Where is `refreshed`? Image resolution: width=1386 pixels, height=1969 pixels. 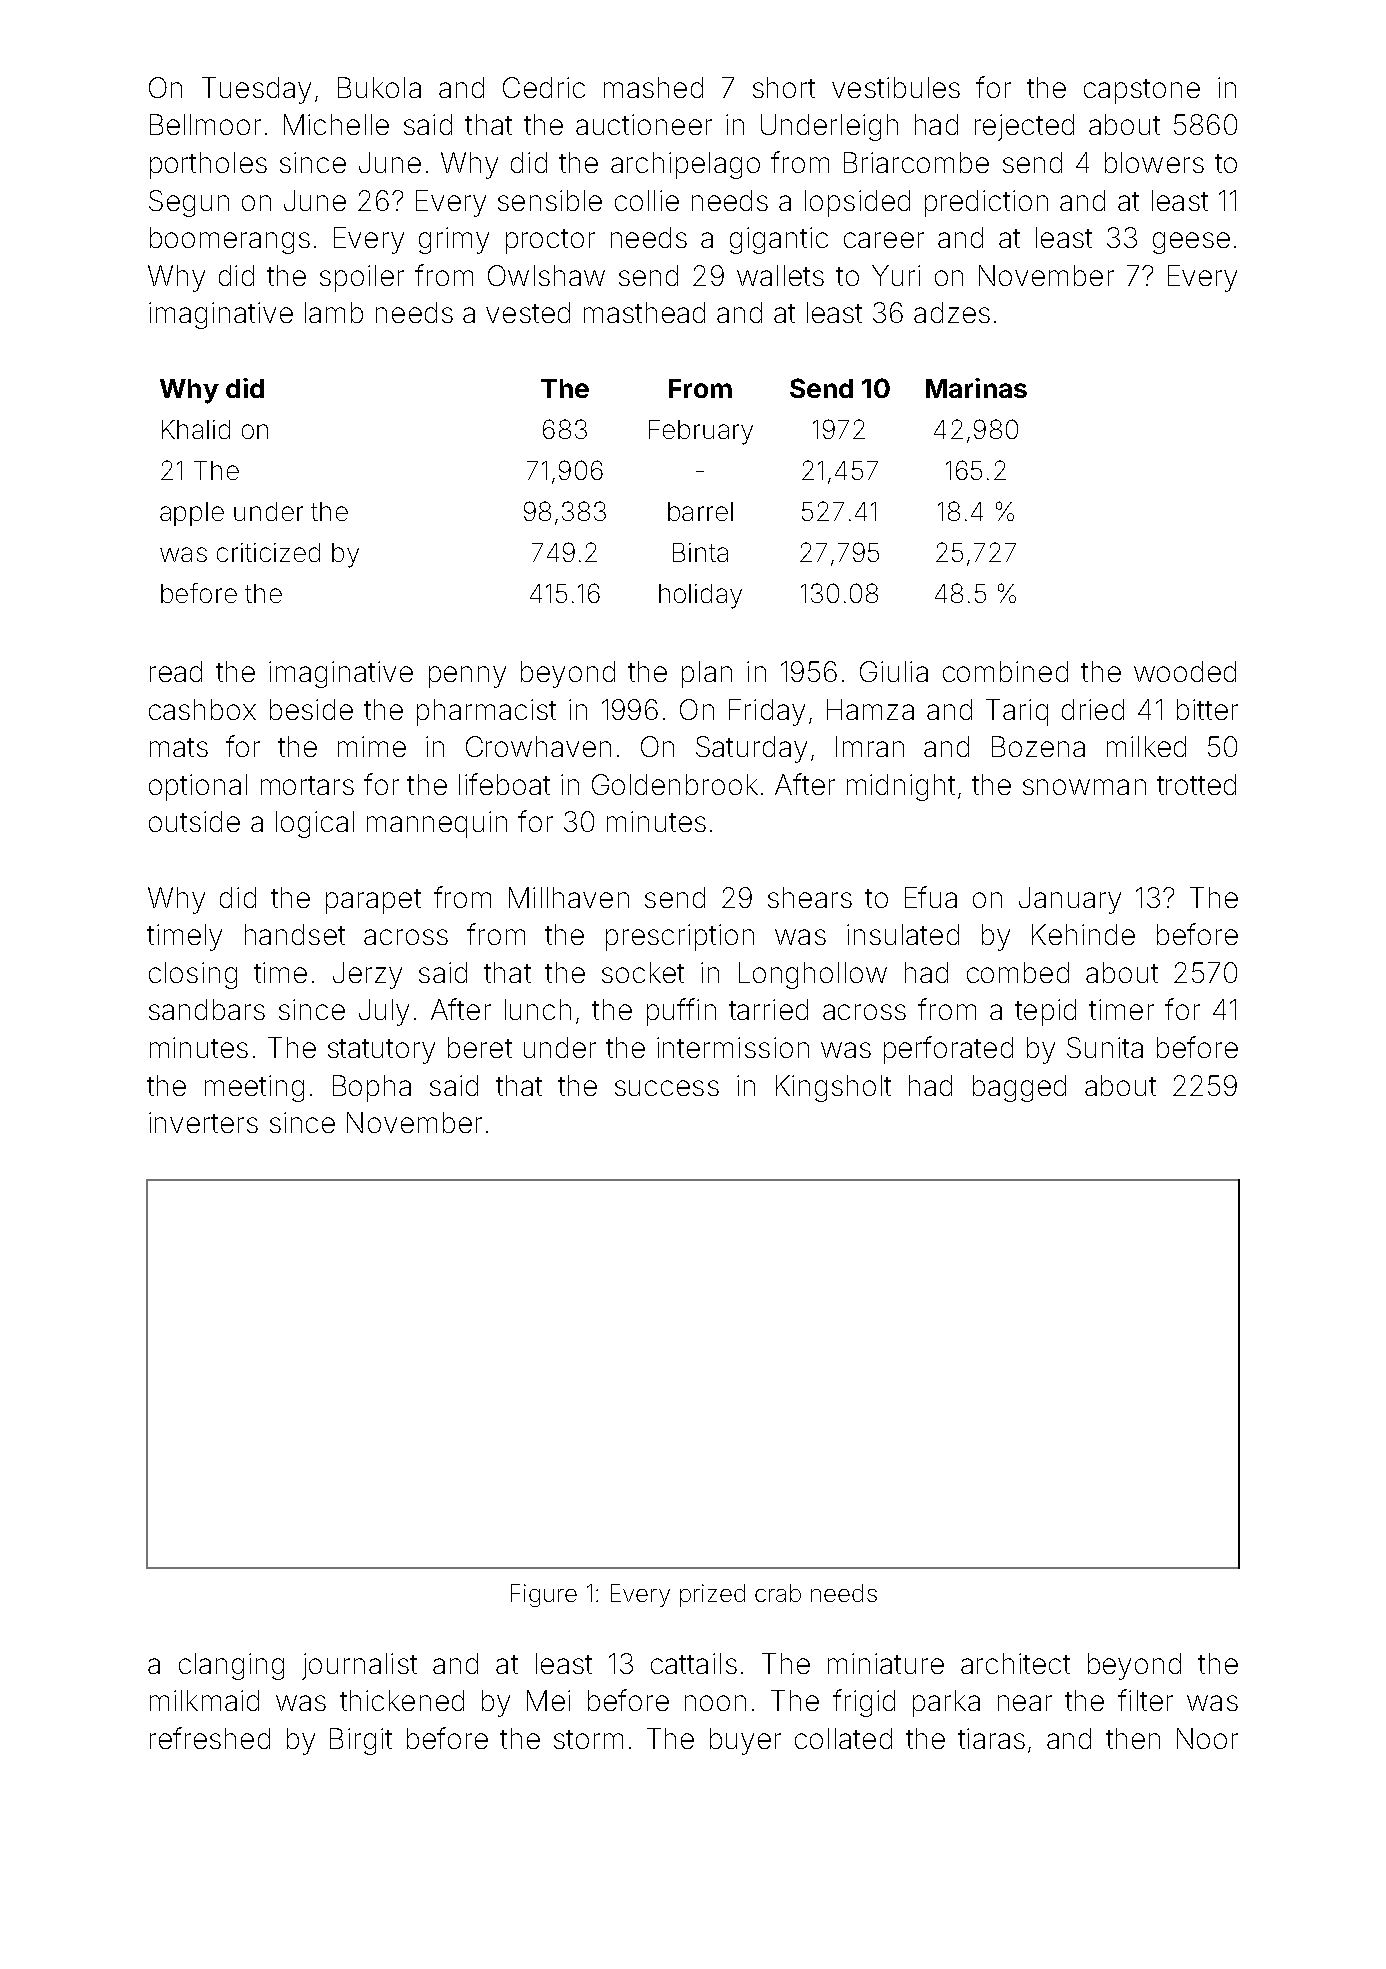 refreshed is located at coordinates (210, 1738).
